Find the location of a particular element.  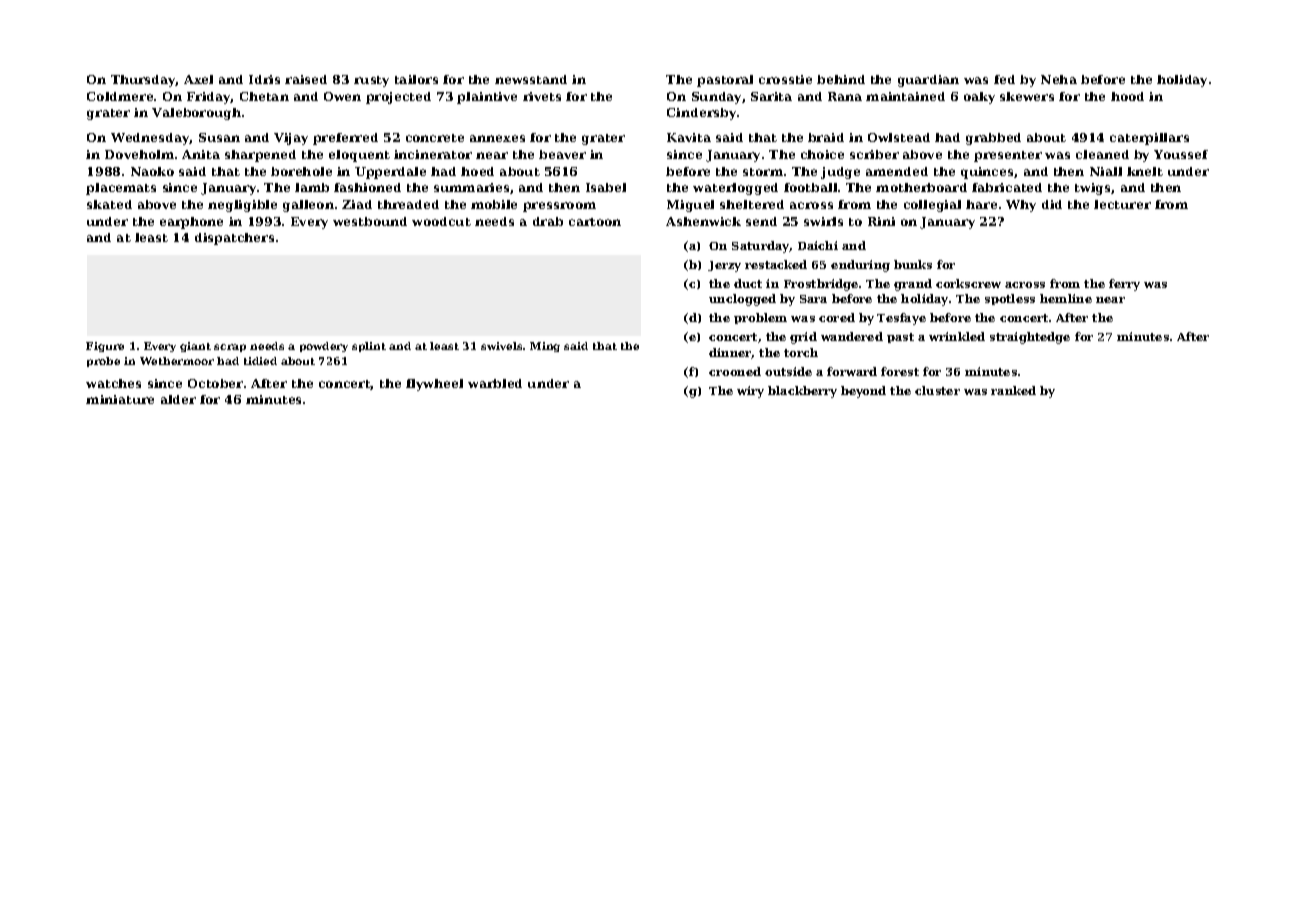

crosstie is located at coordinates (785, 79).
